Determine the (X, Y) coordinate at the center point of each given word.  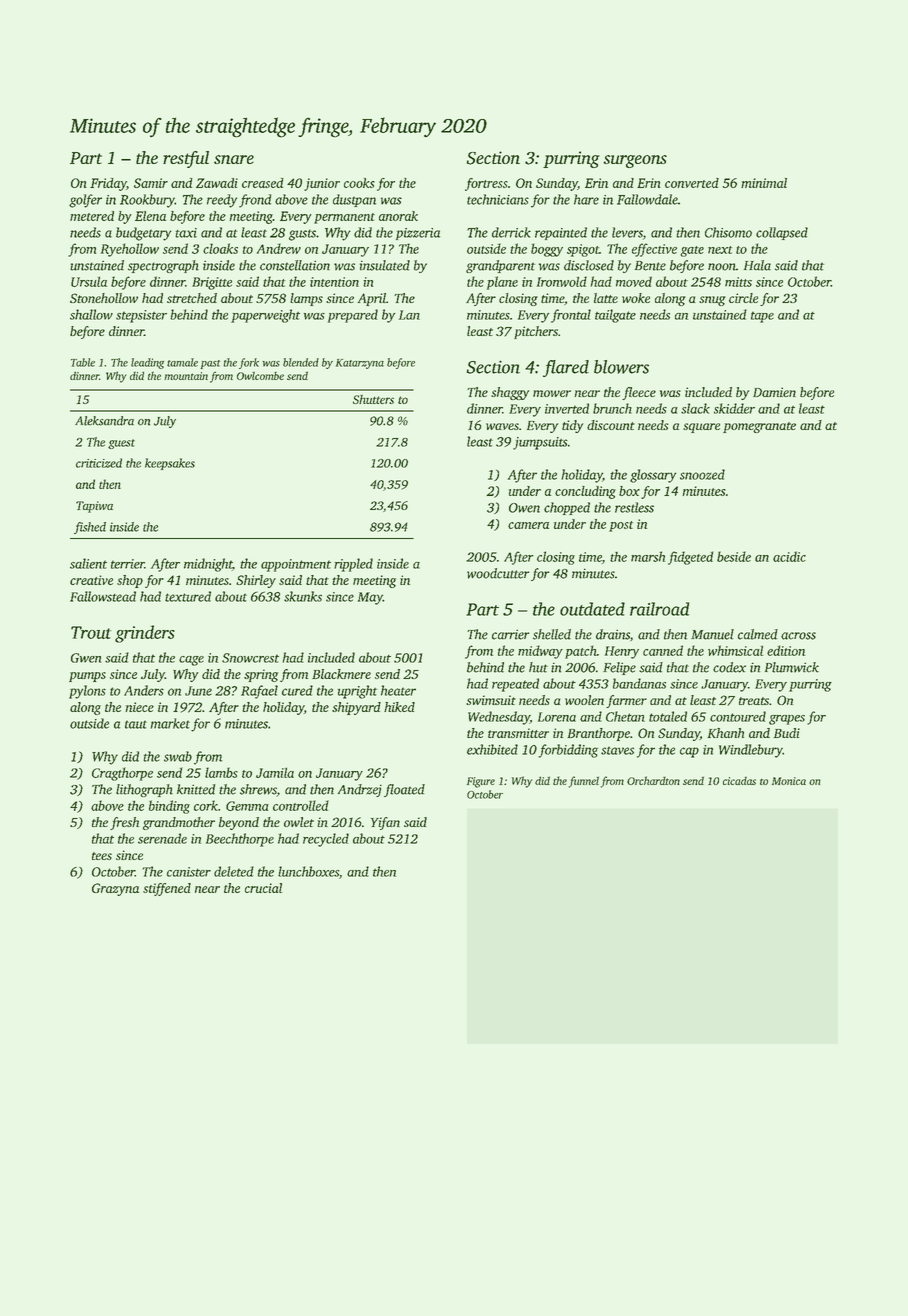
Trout (91, 632)
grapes (787, 720)
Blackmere (341, 674)
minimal (764, 183)
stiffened (167, 889)
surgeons (635, 161)
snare (234, 159)
